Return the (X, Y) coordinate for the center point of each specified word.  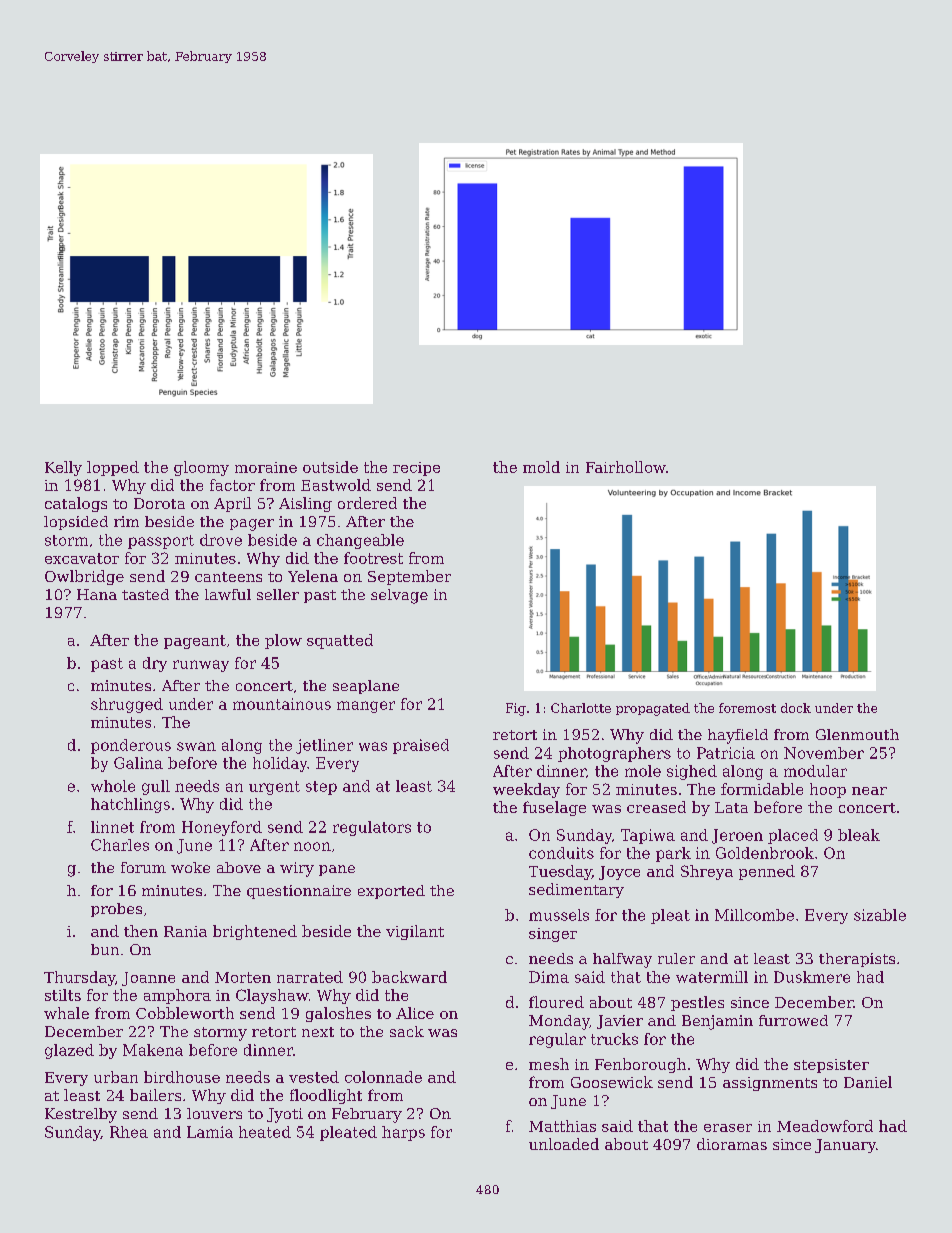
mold (541, 467)
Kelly (63, 468)
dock (796, 708)
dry (155, 664)
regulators (372, 828)
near (869, 791)
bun (105, 949)
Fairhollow (626, 467)
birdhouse (182, 1077)
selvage (399, 596)
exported (391, 892)
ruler (676, 958)
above (239, 867)
